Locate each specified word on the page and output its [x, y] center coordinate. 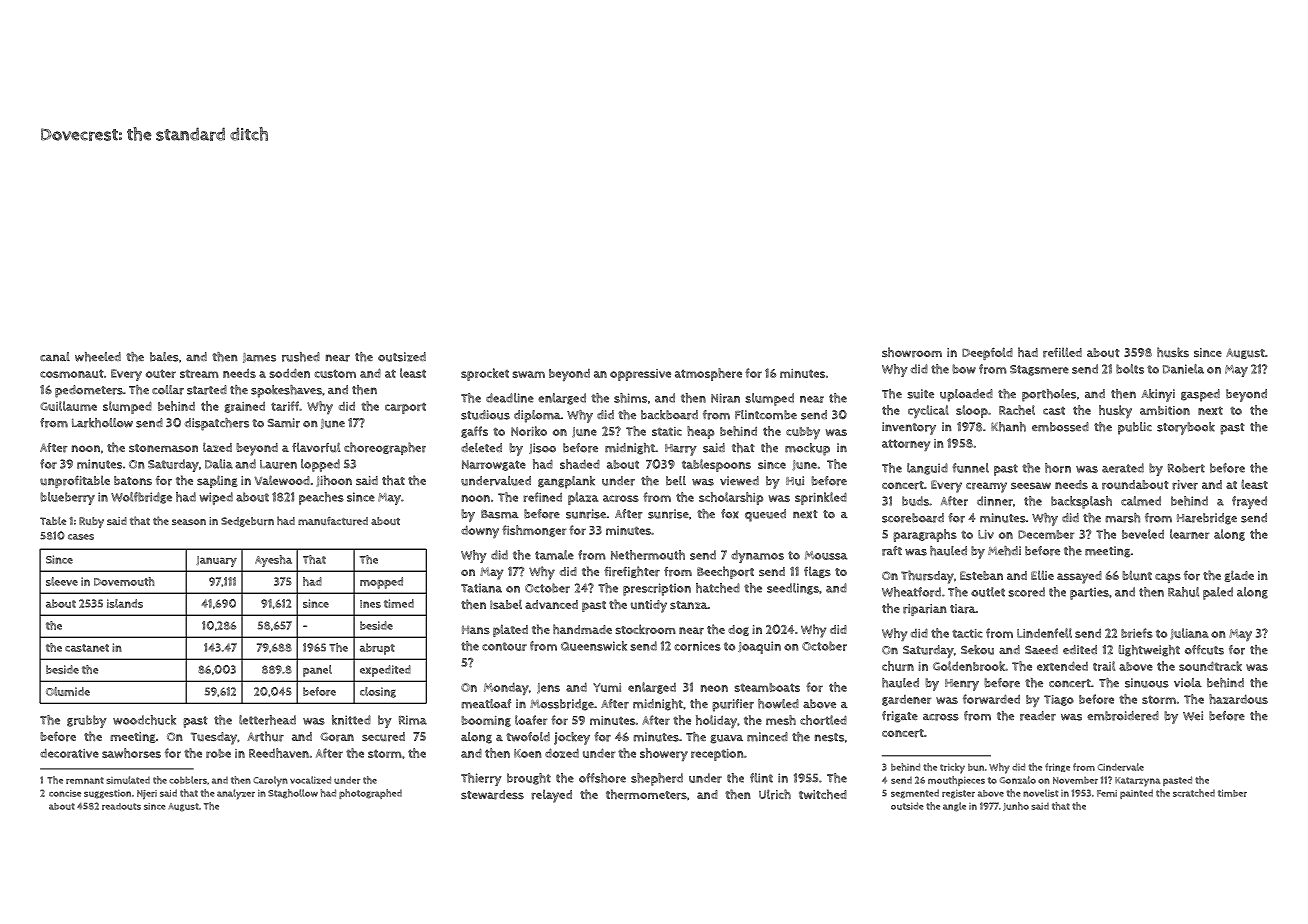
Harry [681, 450]
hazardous [1238, 699]
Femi [1107, 793]
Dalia [219, 464]
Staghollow [293, 794]
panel [317, 671]
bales [164, 357]
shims [630, 398]
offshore [602, 778]
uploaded [966, 395]
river [1185, 485]
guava [726, 739]
